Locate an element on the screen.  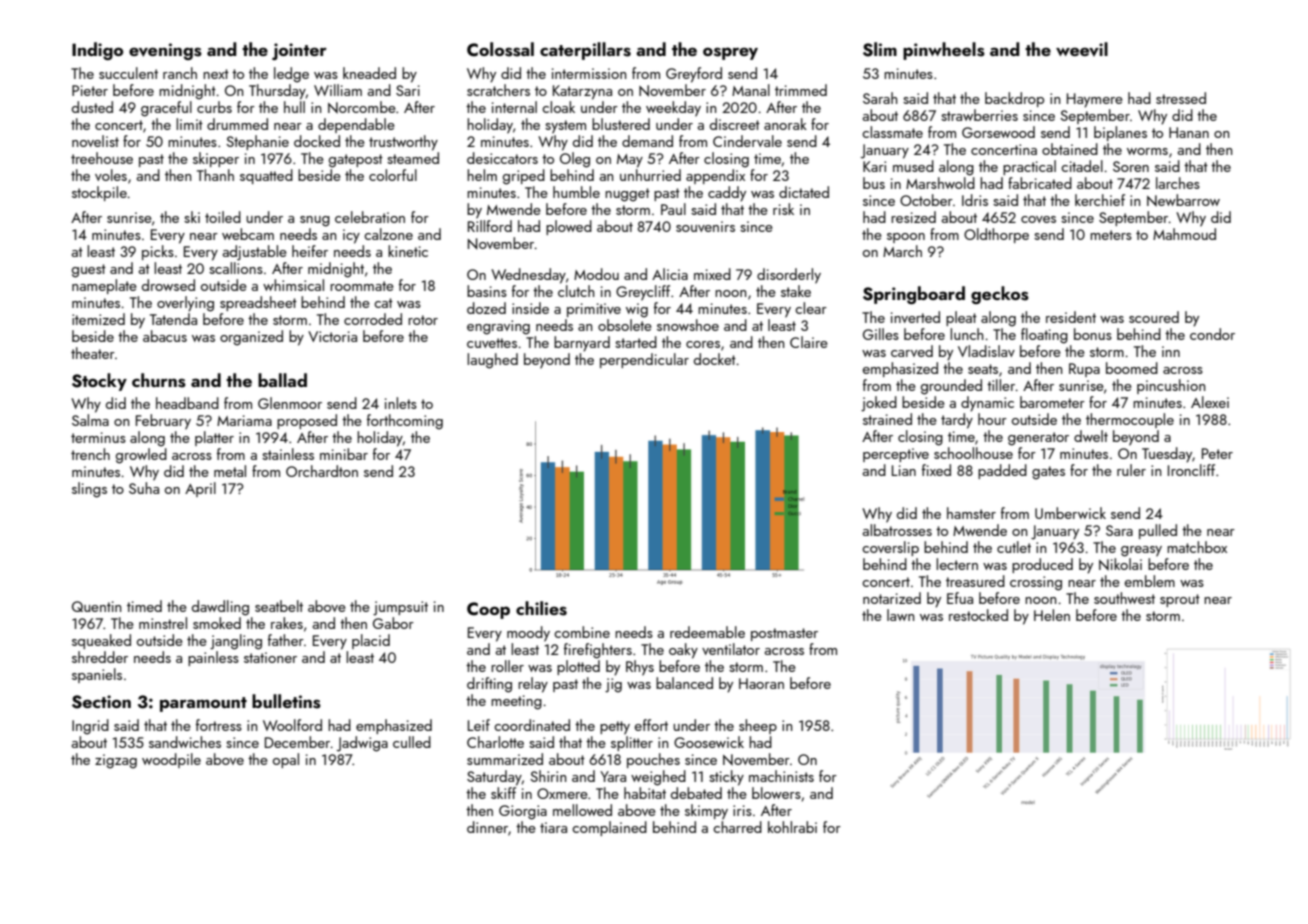
geckos is located at coordinates (1000, 295).
